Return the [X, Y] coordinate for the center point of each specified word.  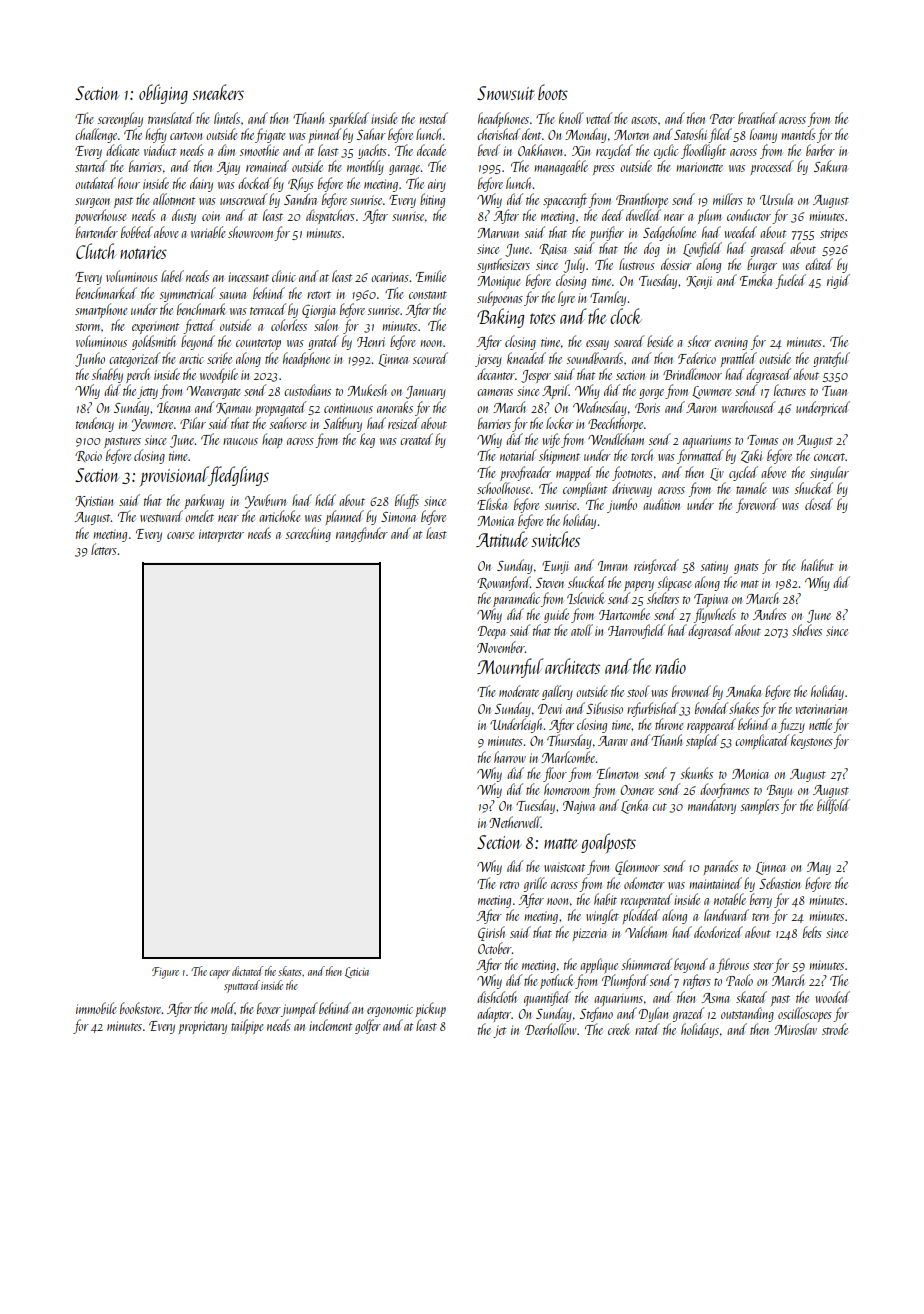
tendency [95, 424]
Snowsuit [505, 93]
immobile [96, 1008]
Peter [722, 119]
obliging [163, 94]
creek [619, 1029]
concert [829, 457]
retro [509, 885]
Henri [371, 342]
